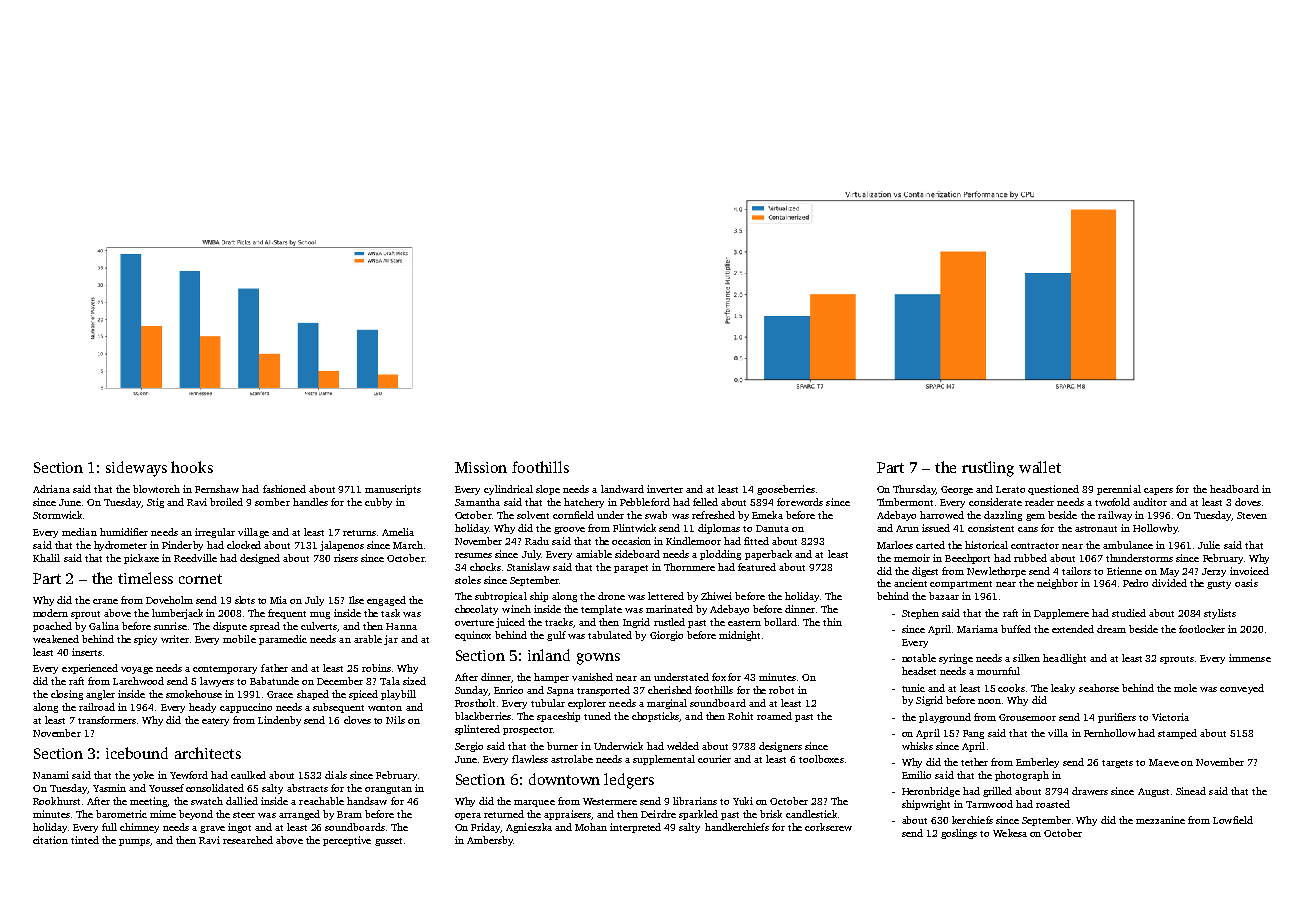 The height and width of the screenshot is (924, 1308). Describe the element at coordinates (1185, 688) in the screenshot. I see `mole` at that location.
